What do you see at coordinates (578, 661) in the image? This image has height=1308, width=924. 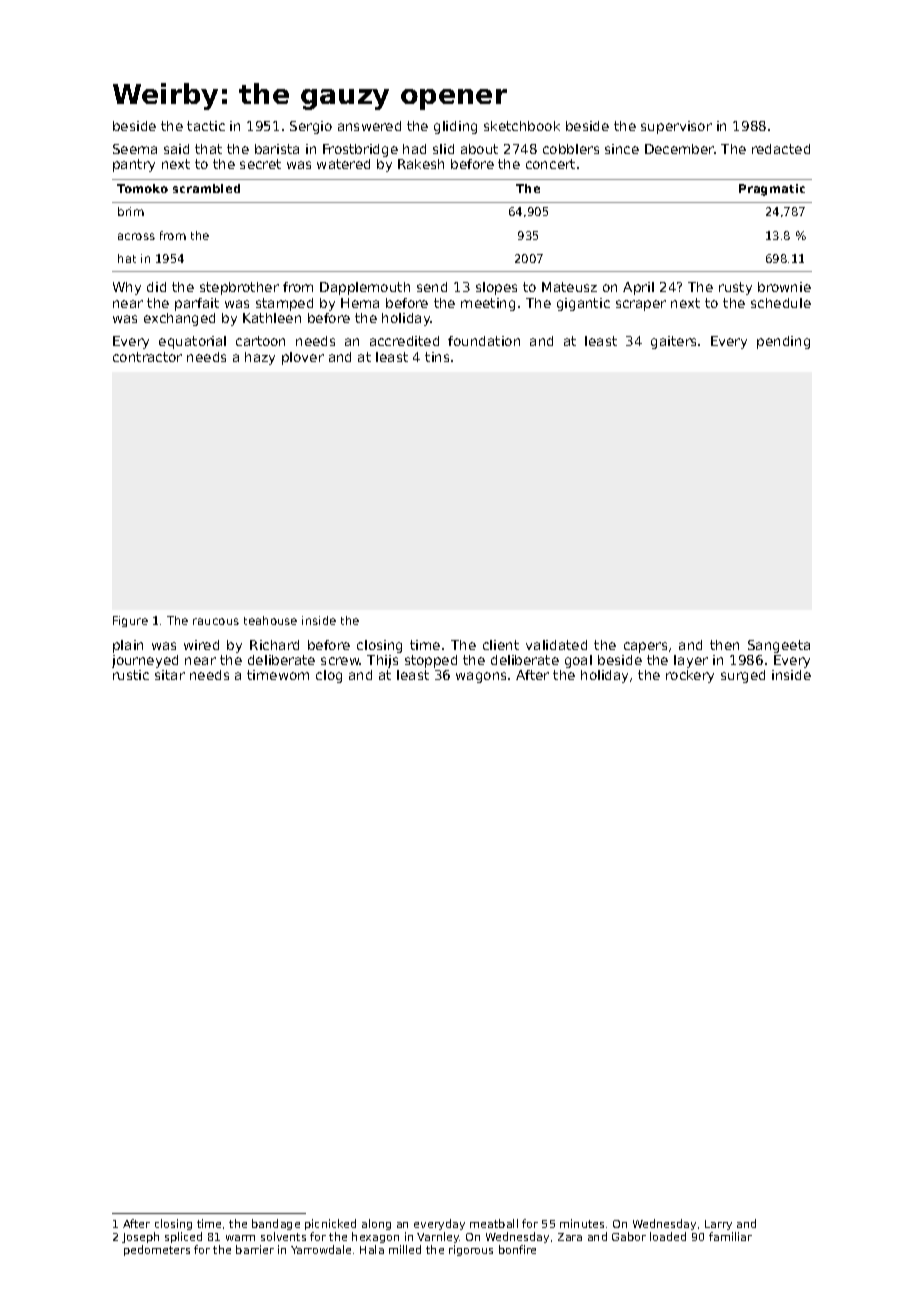 I see `goal` at bounding box center [578, 661].
